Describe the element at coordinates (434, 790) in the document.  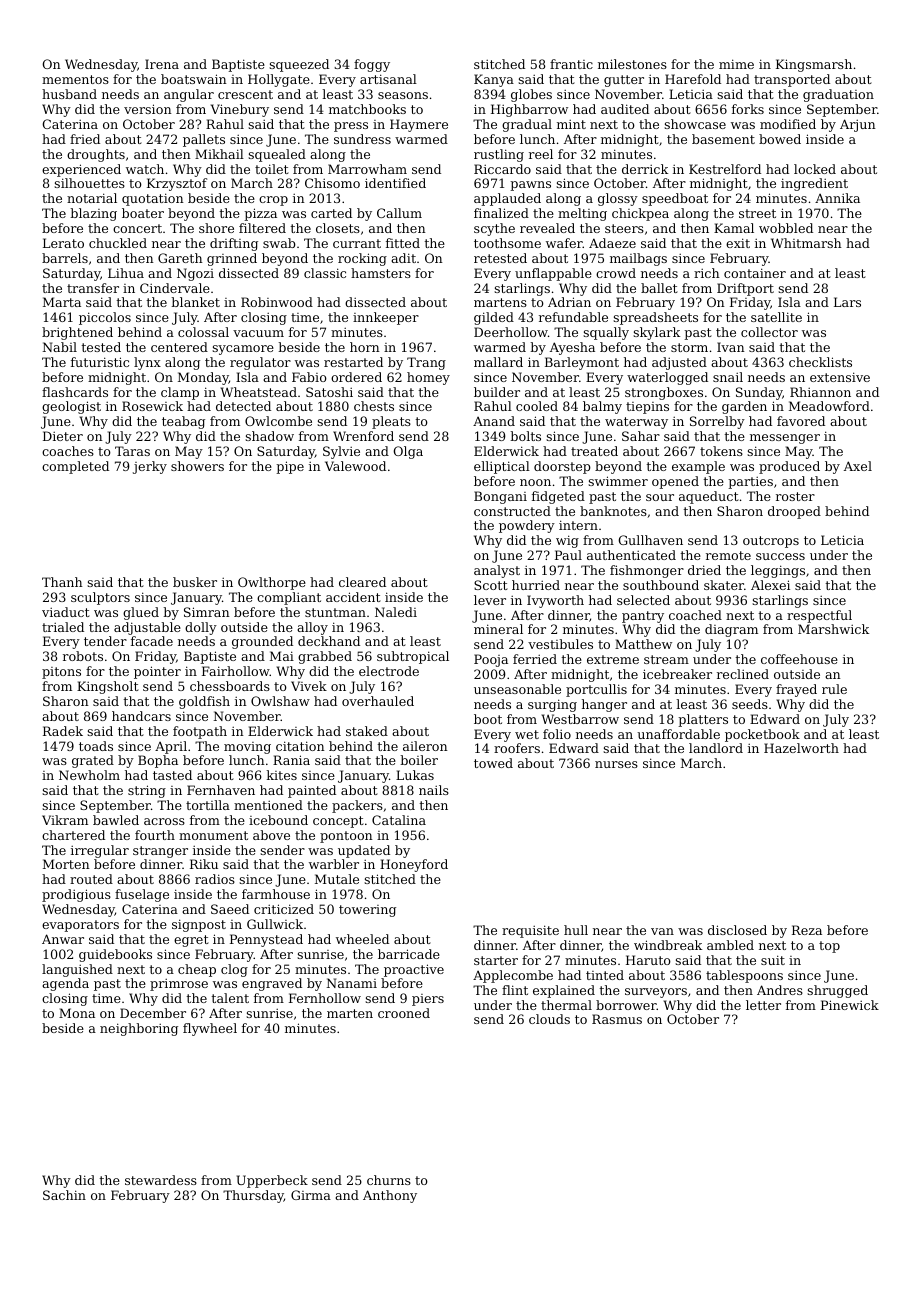
I see `nails` at that location.
